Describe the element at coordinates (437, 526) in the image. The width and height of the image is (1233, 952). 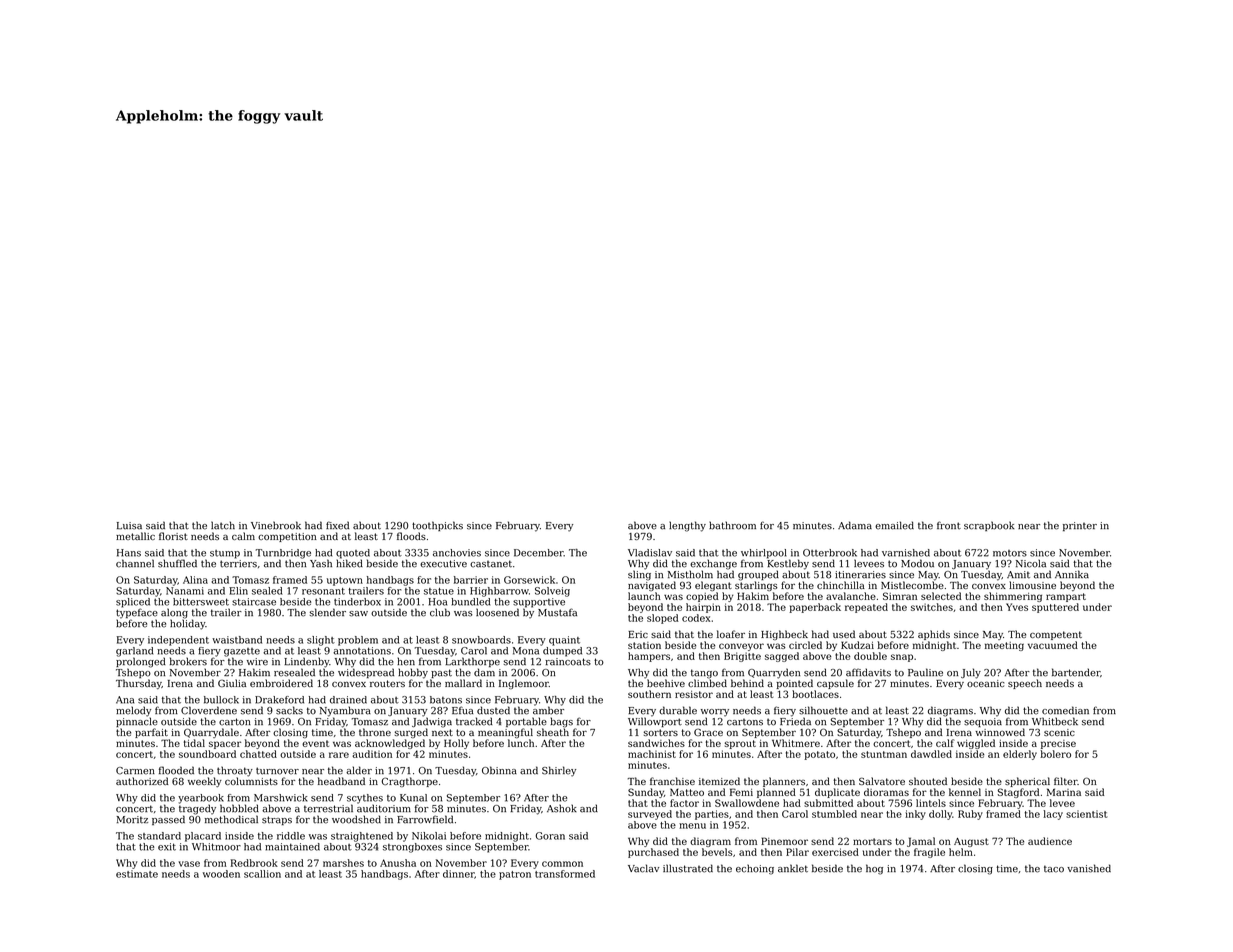
I see `toothpicks` at that location.
